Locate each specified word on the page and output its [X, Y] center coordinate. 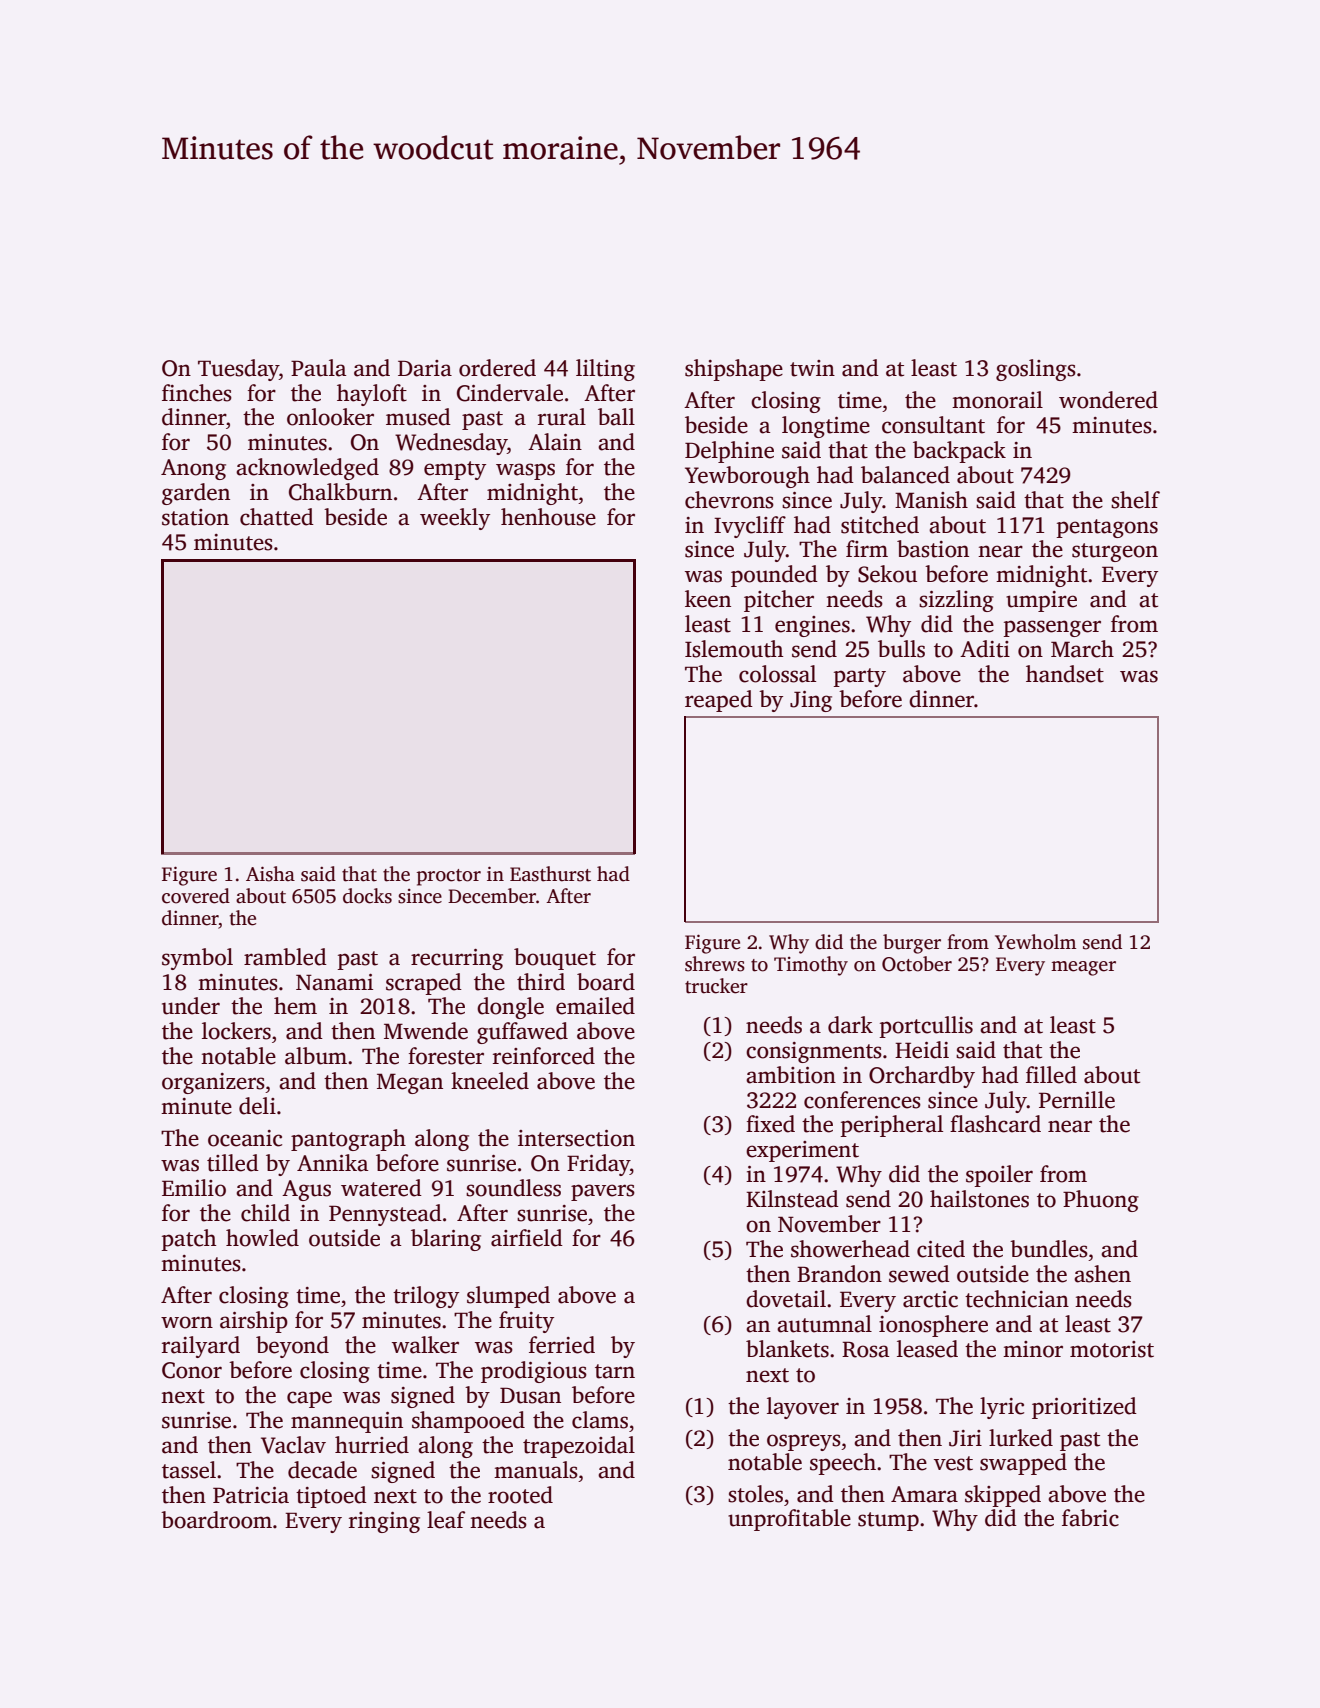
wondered [1108, 400]
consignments [814, 1052]
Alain [555, 442]
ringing [384, 1522]
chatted [277, 517]
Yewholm [1035, 942]
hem [295, 1006]
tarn [615, 1371]
